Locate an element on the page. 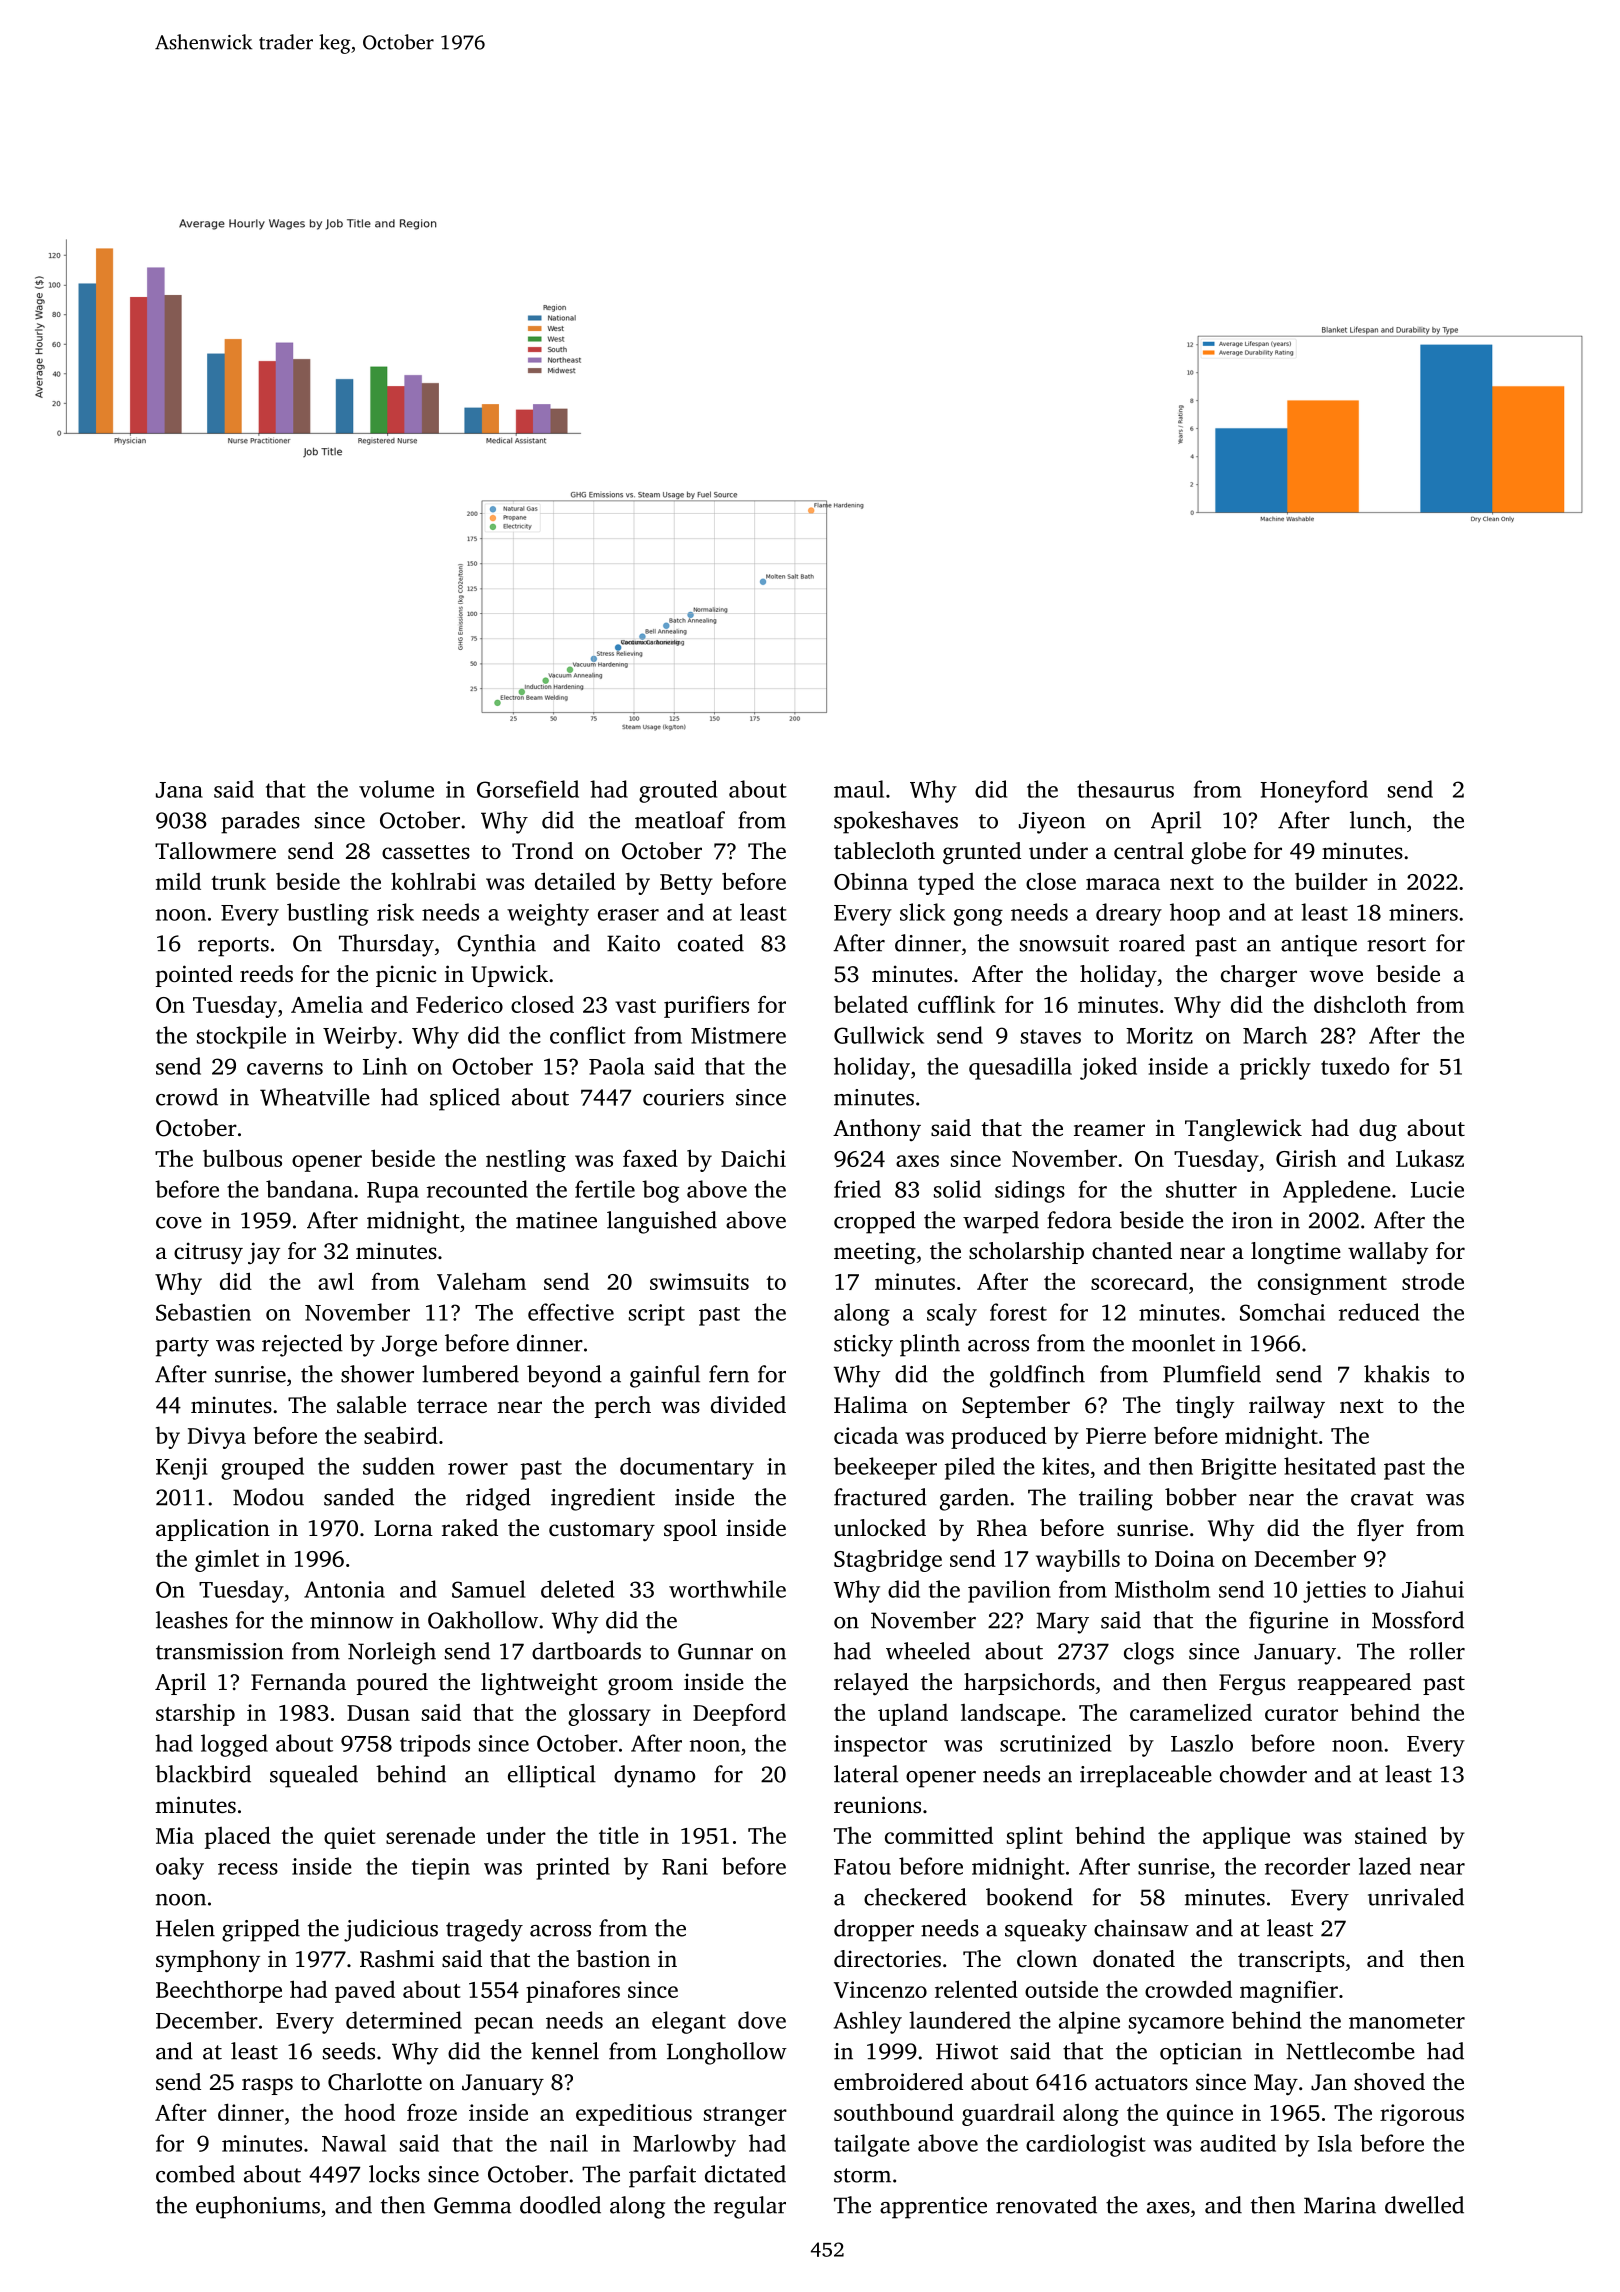 Image resolution: width=1620 pixels, height=2292 pixels. eraser is located at coordinates (628, 915).
